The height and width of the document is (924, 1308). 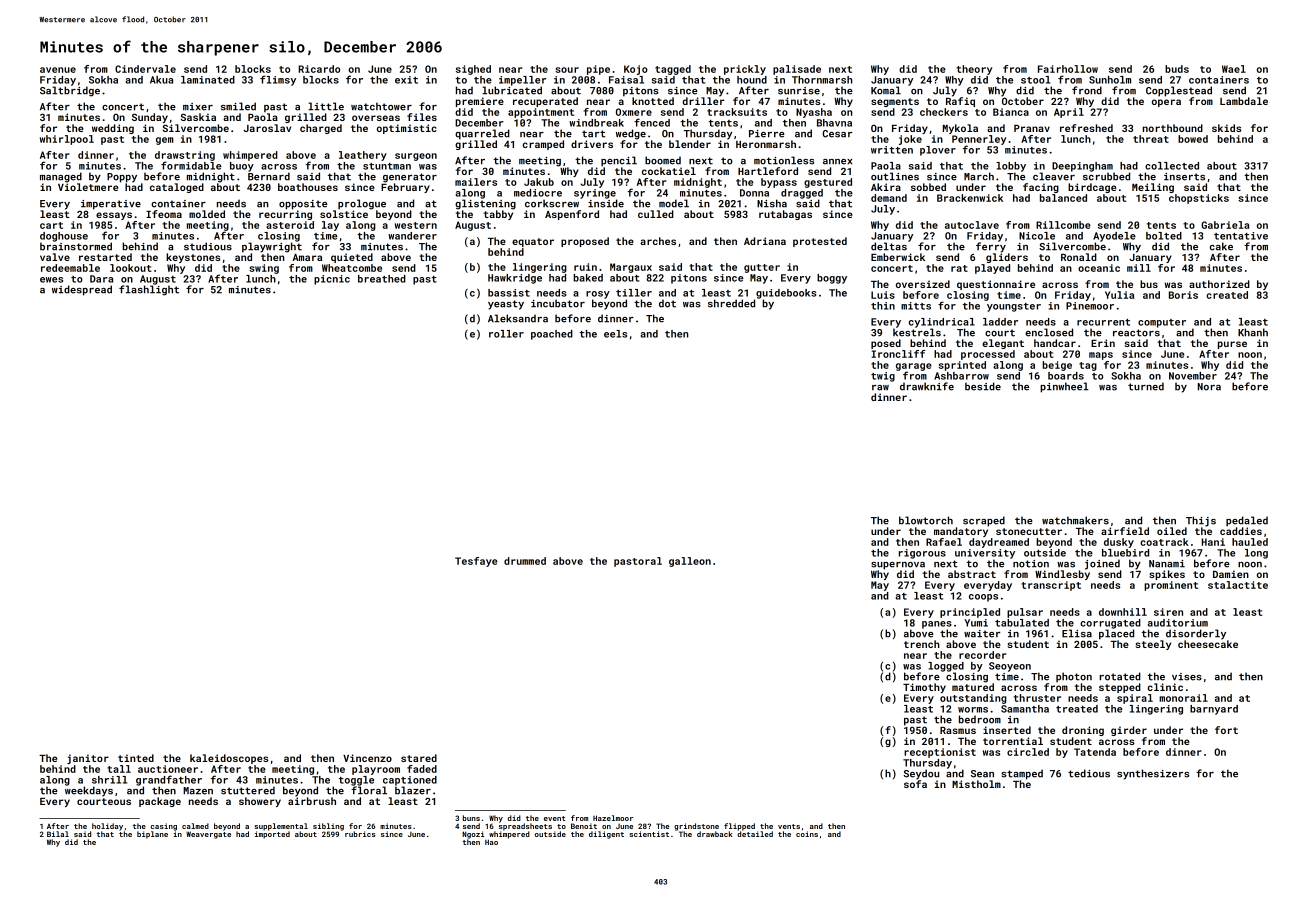 What do you see at coordinates (482, 134) in the document?
I see `quarreled` at bounding box center [482, 134].
